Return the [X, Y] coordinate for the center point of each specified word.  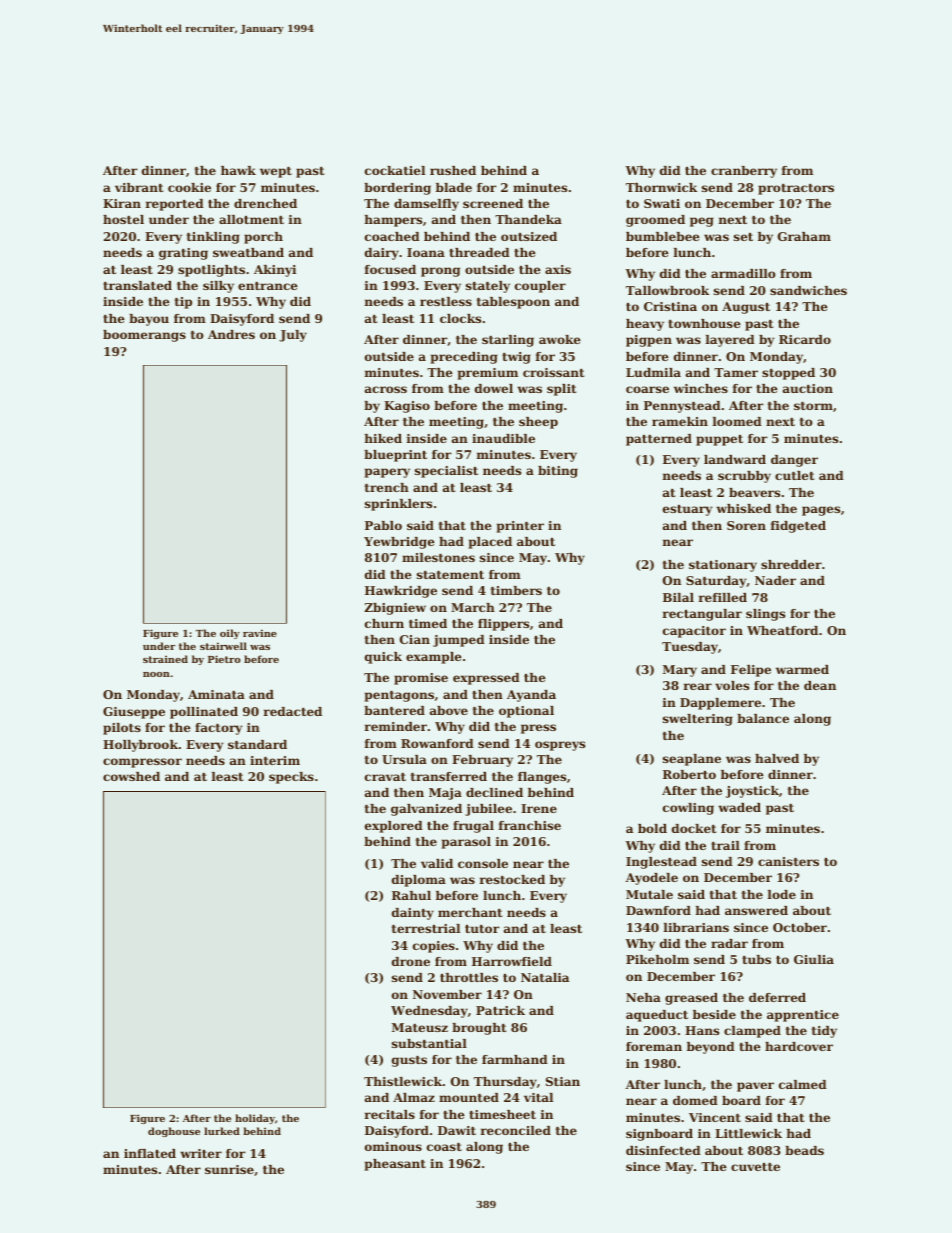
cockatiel [395, 170]
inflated [150, 1153]
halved [777, 758]
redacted [293, 711]
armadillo [743, 273]
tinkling [213, 238]
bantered [394, 710]
